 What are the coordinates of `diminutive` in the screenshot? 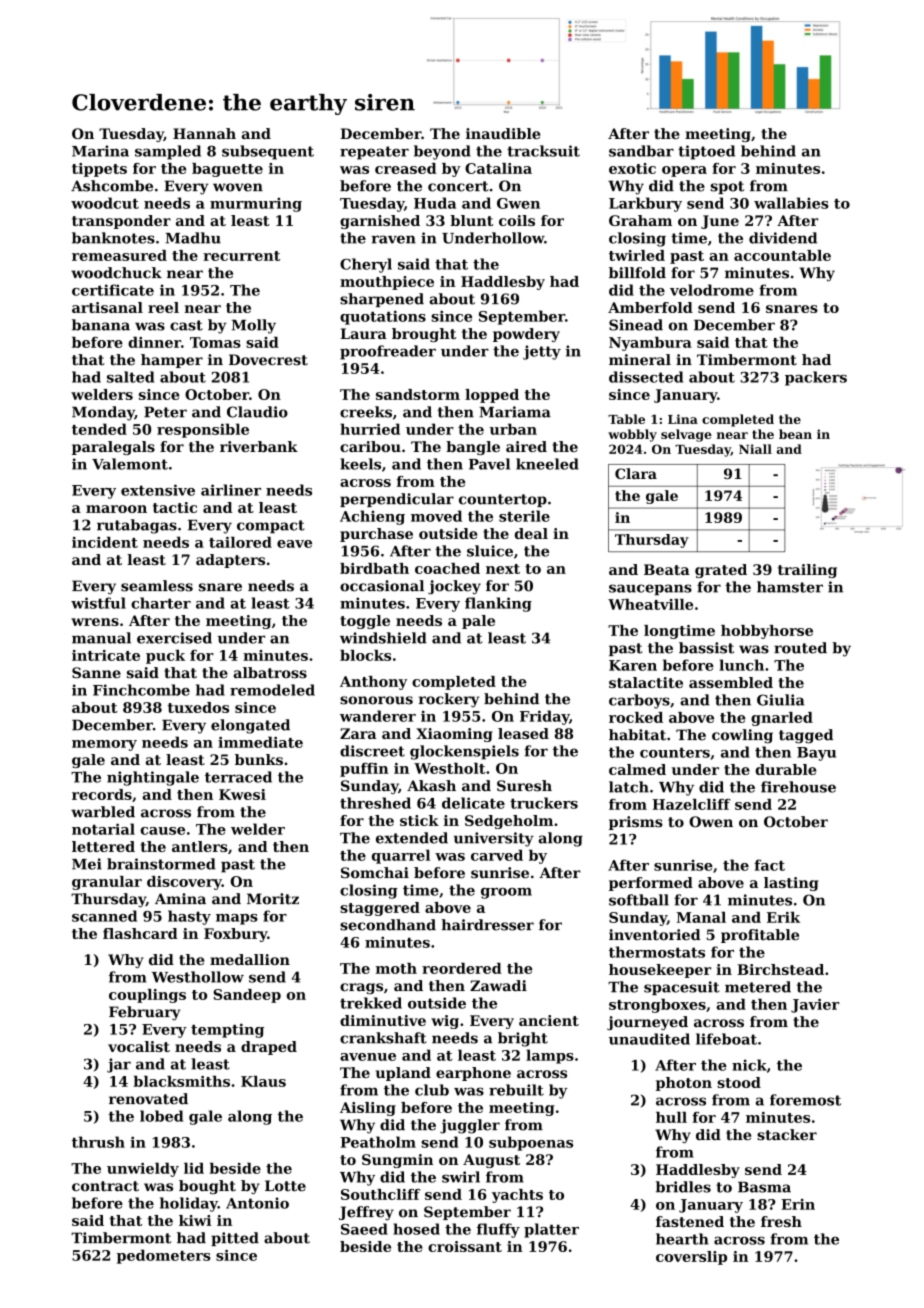 It's located at (383, 1020).
